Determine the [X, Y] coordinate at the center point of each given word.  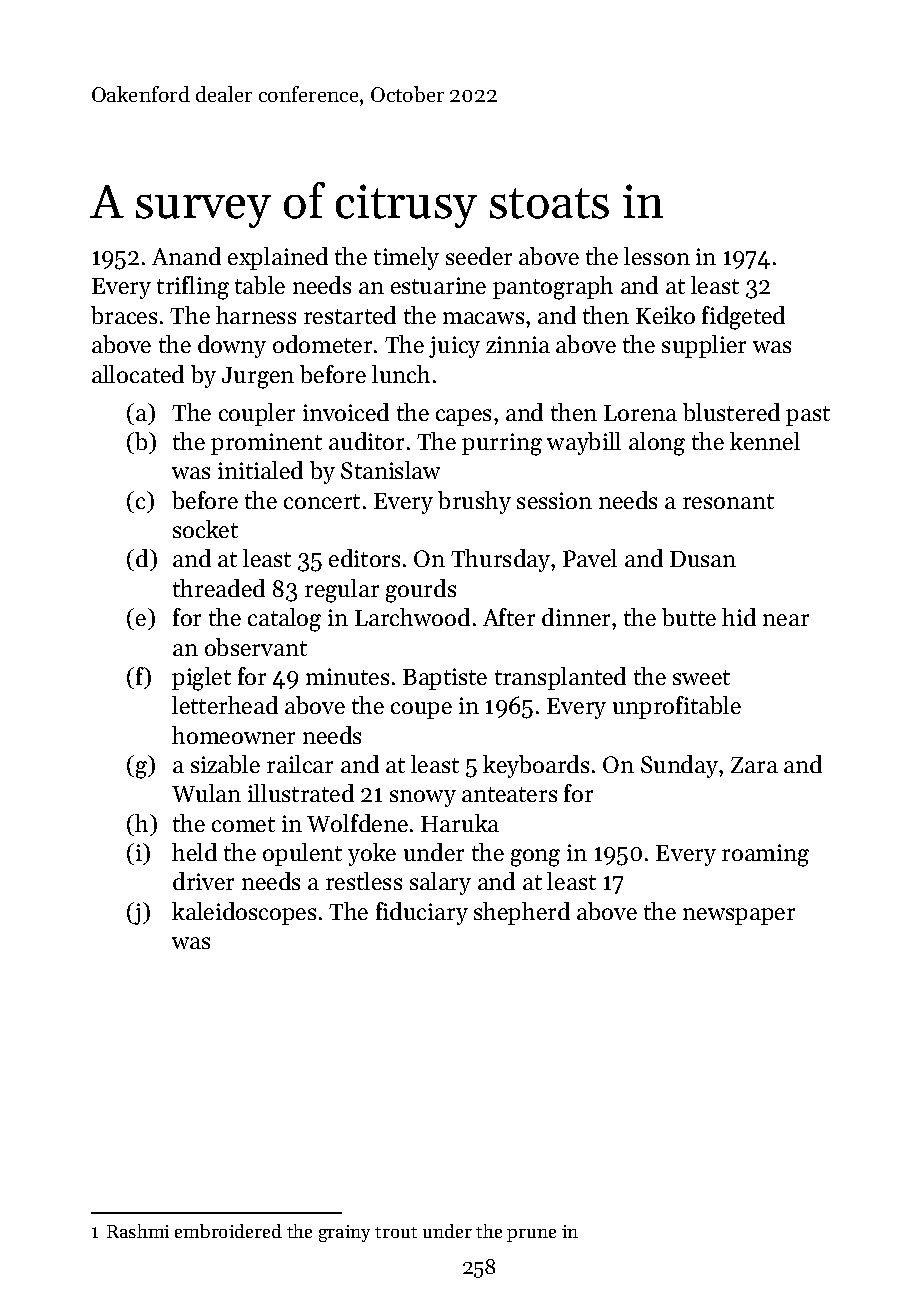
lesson [657, 256]
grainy [344, 1233]
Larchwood [412, 617]
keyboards [536, 766]
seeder [479, 256]
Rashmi [138, 1231]
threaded [219, 588]
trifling [193, 288]
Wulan [206, 793]
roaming [765, 855]
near [786, 620]
